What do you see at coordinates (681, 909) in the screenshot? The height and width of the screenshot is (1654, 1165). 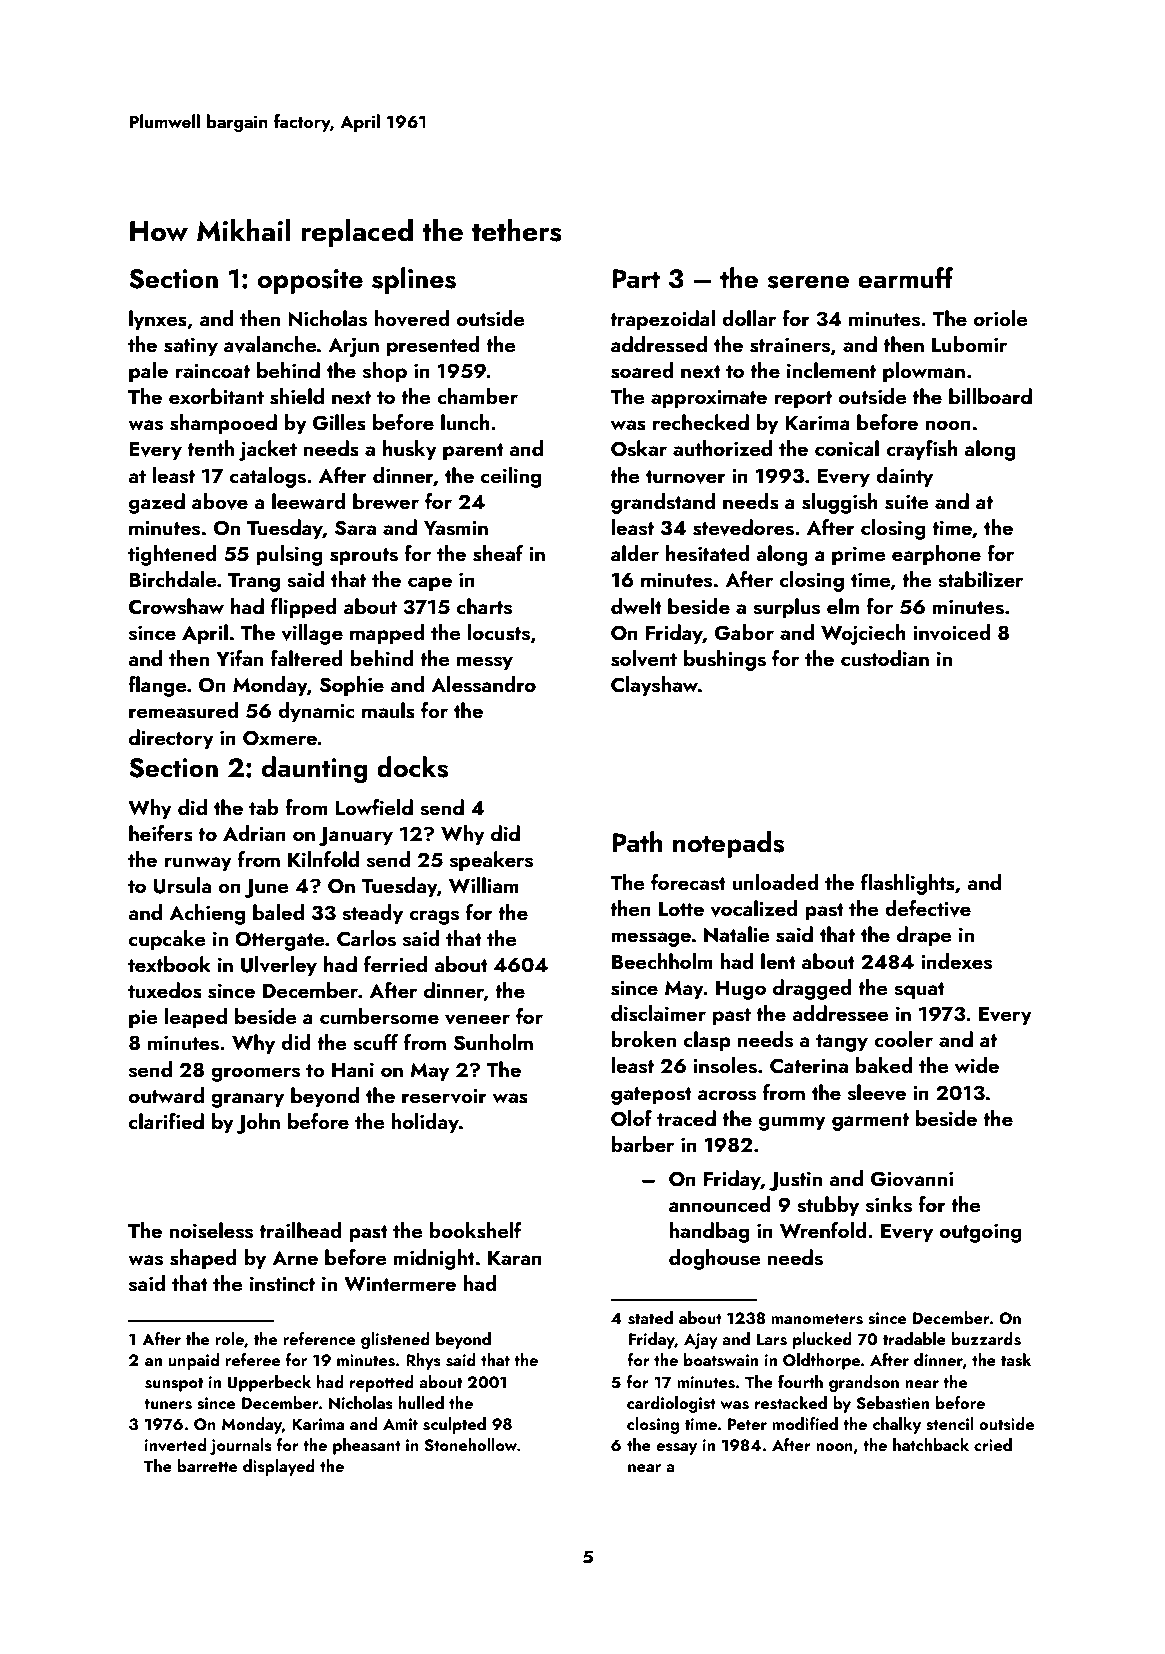 I see `Lotte` at bounding box center [681, 909].
